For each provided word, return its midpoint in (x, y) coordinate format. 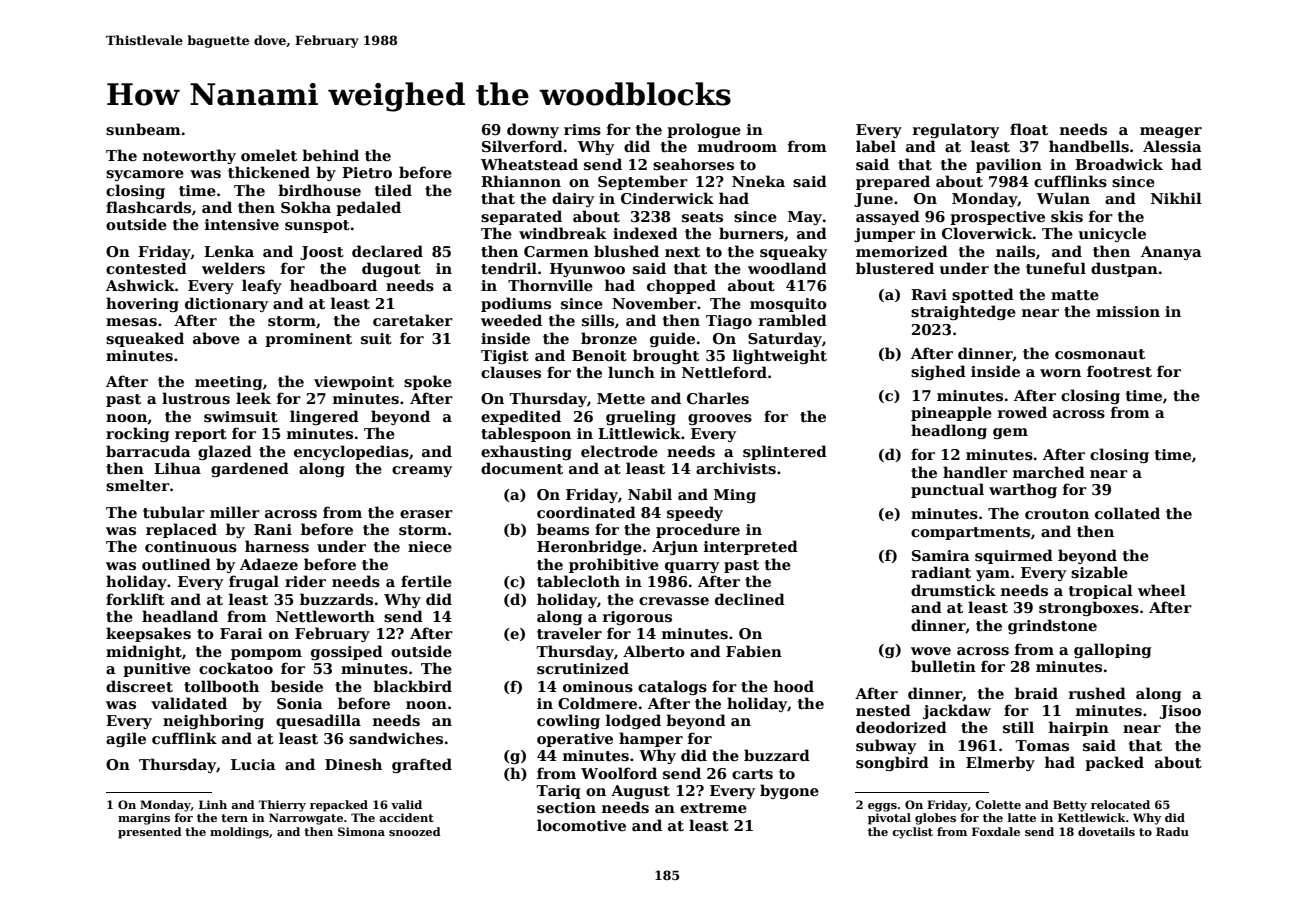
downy (533, 130)
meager (1171, 132)
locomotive (581, 825)
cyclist (912, 833)
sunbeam (143, 129)
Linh (213, 804)
